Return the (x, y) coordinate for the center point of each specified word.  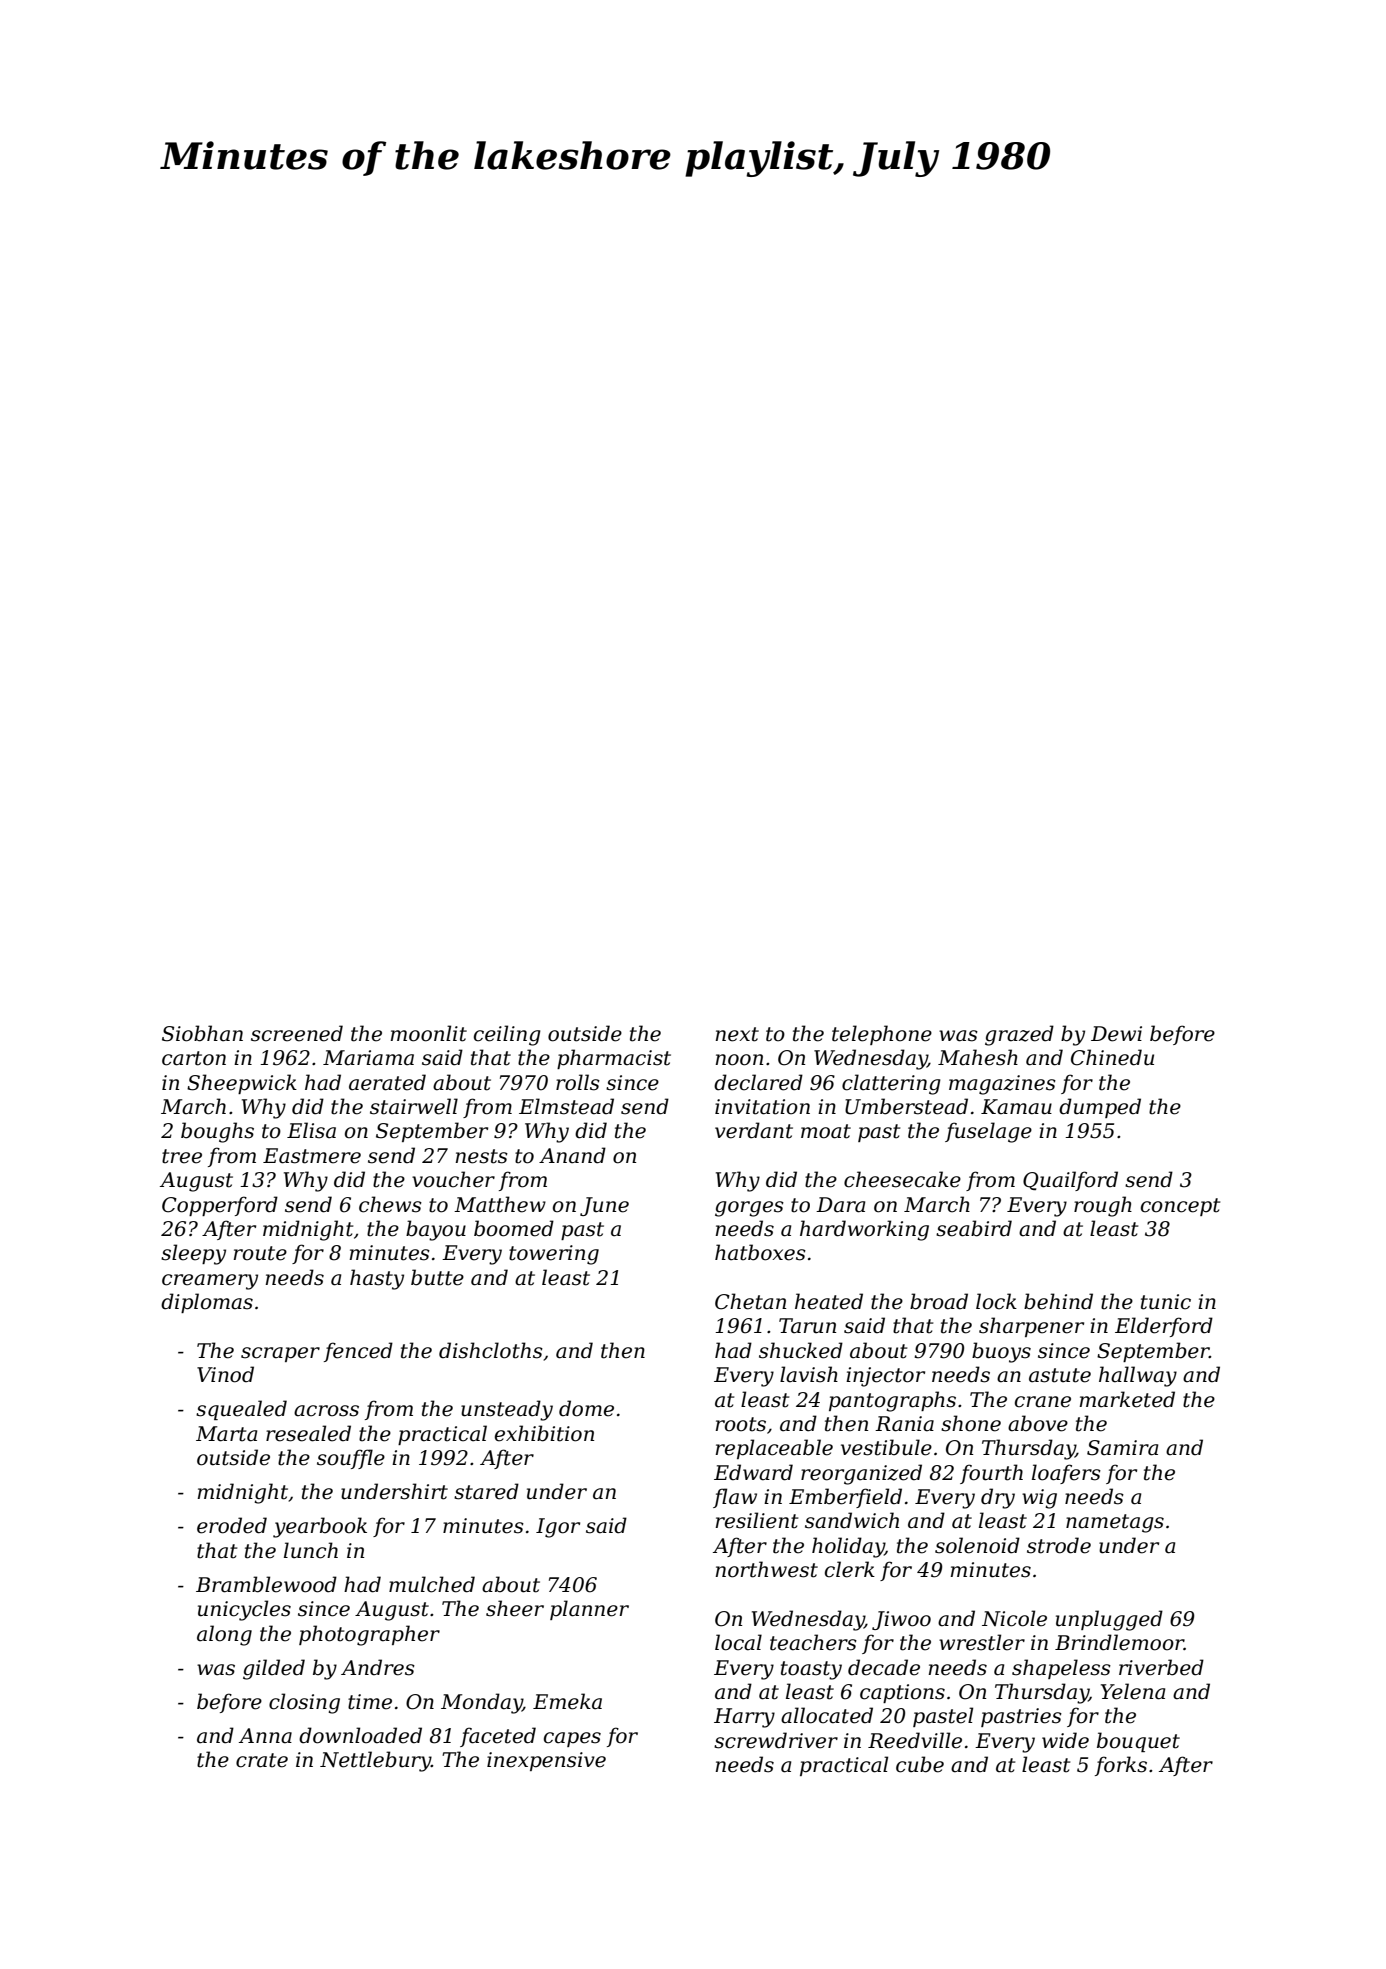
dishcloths (491, 1350)
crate (262, 1760)
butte (437, 1277)
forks (1121, 1766)
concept (1180, 1207)
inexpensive (546, 1761)
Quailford (1070, 1181)
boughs (217, 1132)
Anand (572, 1155)
